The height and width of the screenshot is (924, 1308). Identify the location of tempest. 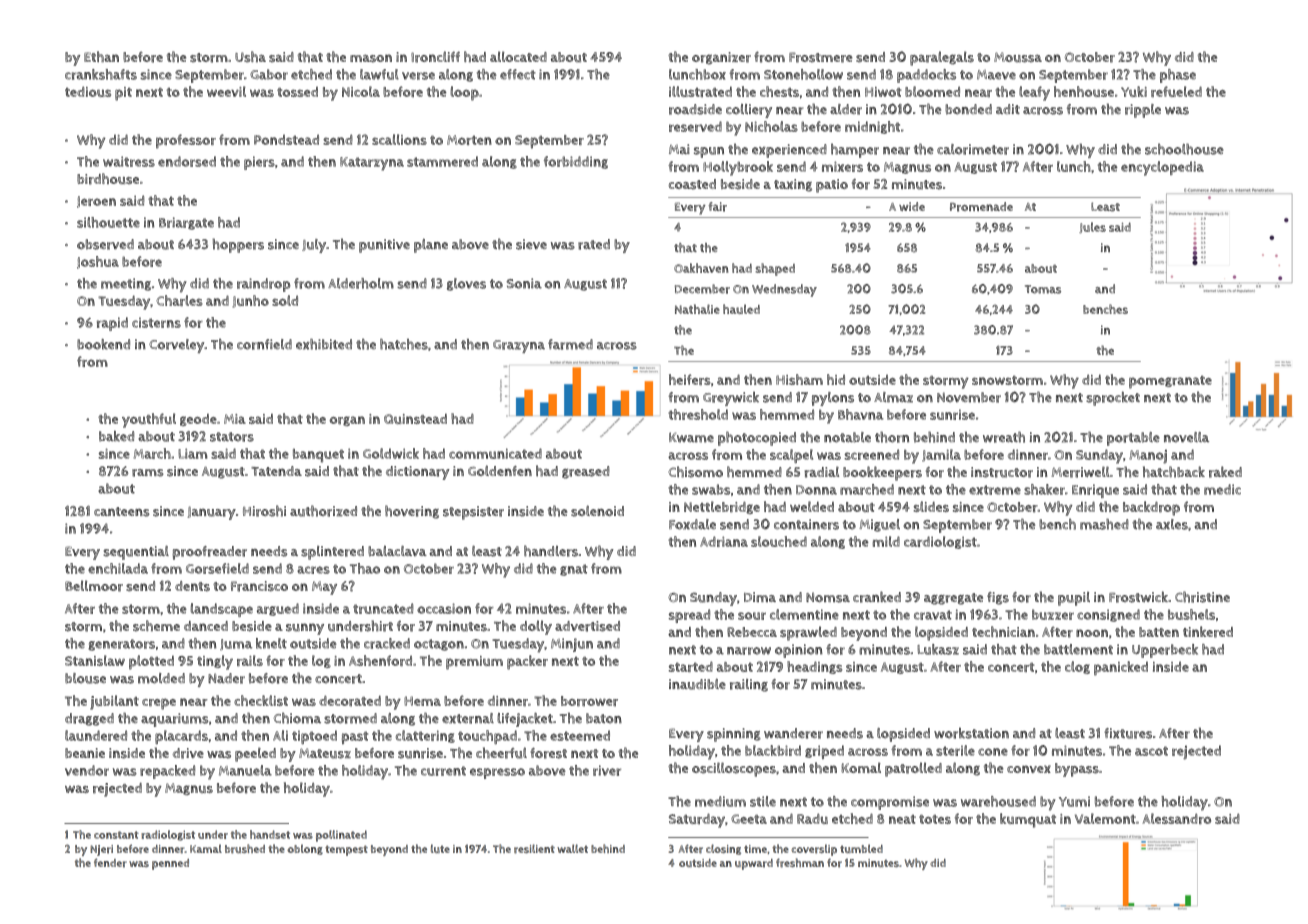
(346, 850).
